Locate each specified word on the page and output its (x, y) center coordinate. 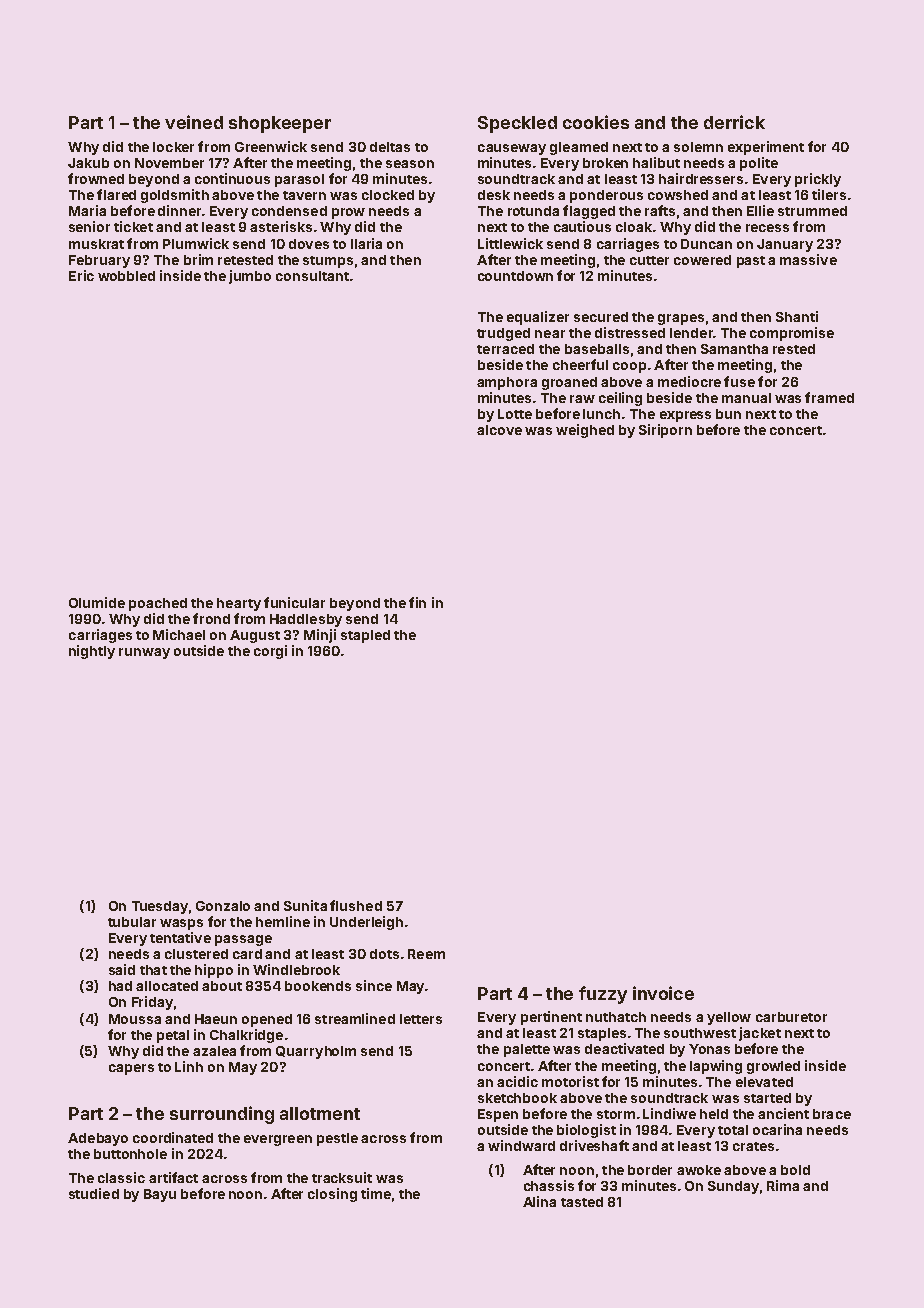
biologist (586, 1131)
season (410, 164)
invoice (663, 993)
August (255, 636)
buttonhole (130, 1154)
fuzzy (603, 995)
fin (417, 602)
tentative (180, 937)
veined (194, 122)
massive (808, 259)
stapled (365, 636)
